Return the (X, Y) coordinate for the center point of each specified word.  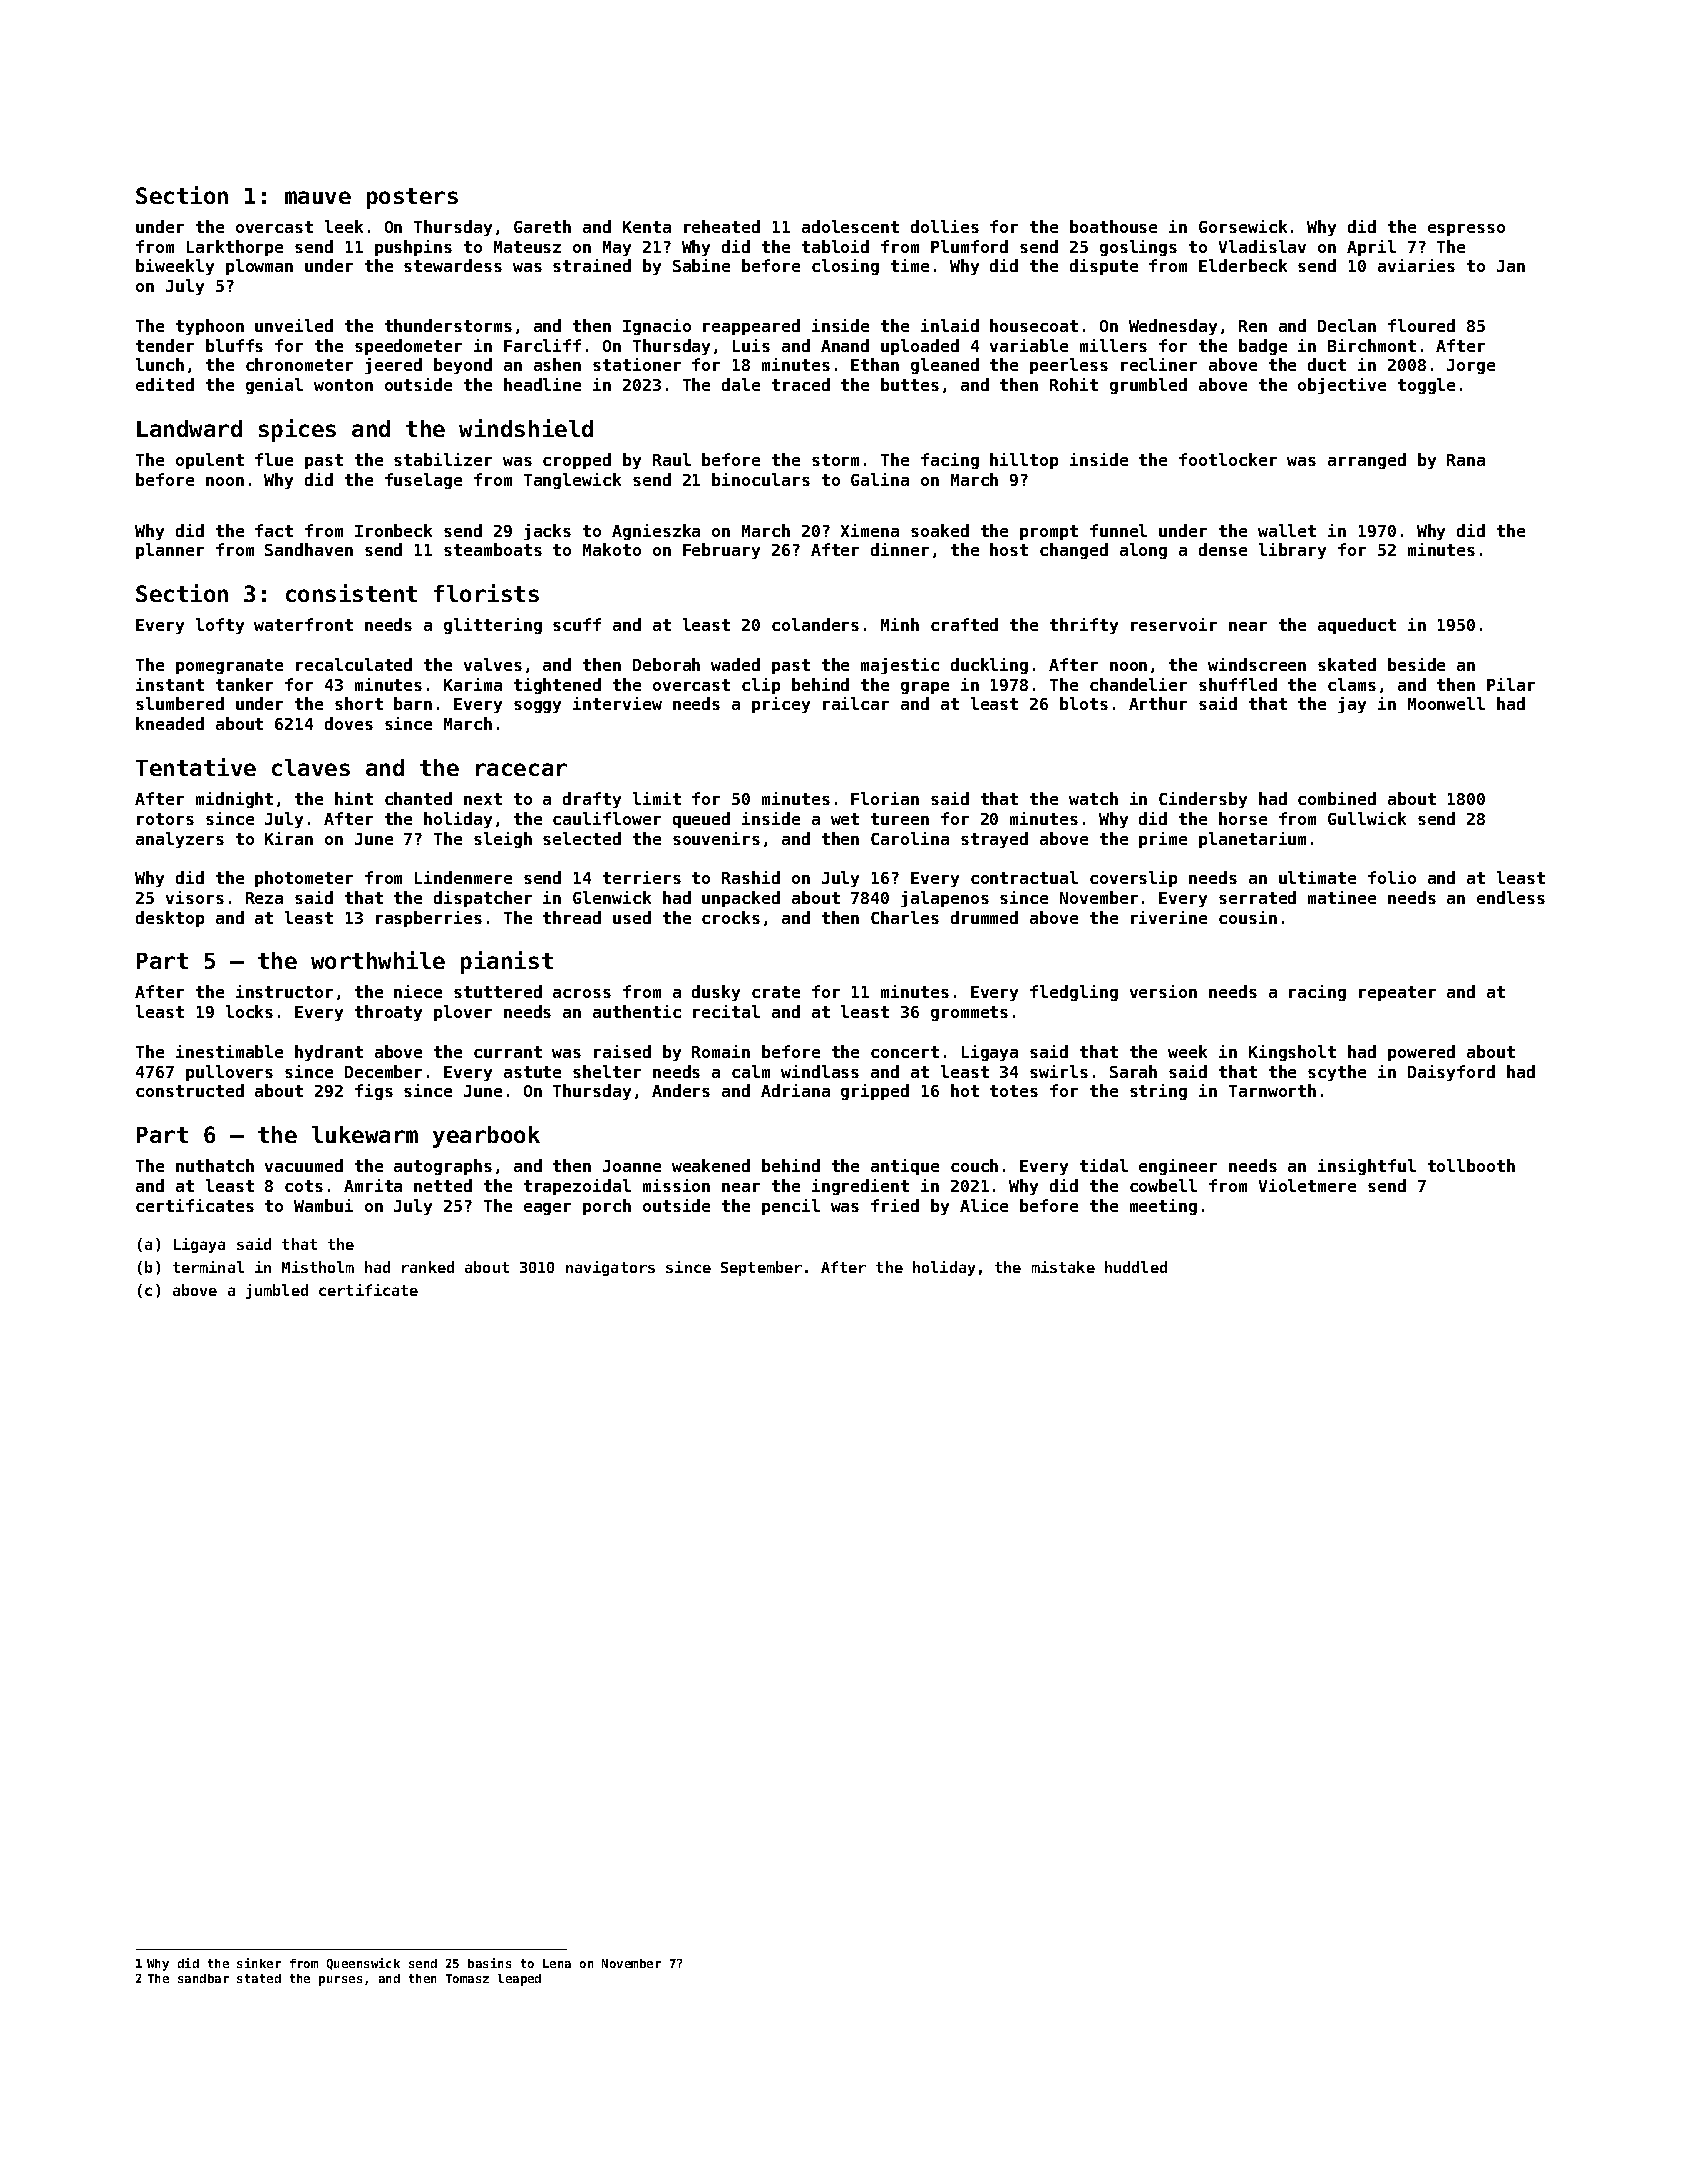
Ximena (870, 530)
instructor (284, 991)
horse (1243, 818)
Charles (905, 917)
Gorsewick (1243, 226)
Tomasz (467, 1978)
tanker (244, 684)
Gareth (542, 226)
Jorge (1471, 366)
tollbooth (1471, 1165)
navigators (610, 1268)
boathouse (1113, 226)
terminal (208, 1267)
